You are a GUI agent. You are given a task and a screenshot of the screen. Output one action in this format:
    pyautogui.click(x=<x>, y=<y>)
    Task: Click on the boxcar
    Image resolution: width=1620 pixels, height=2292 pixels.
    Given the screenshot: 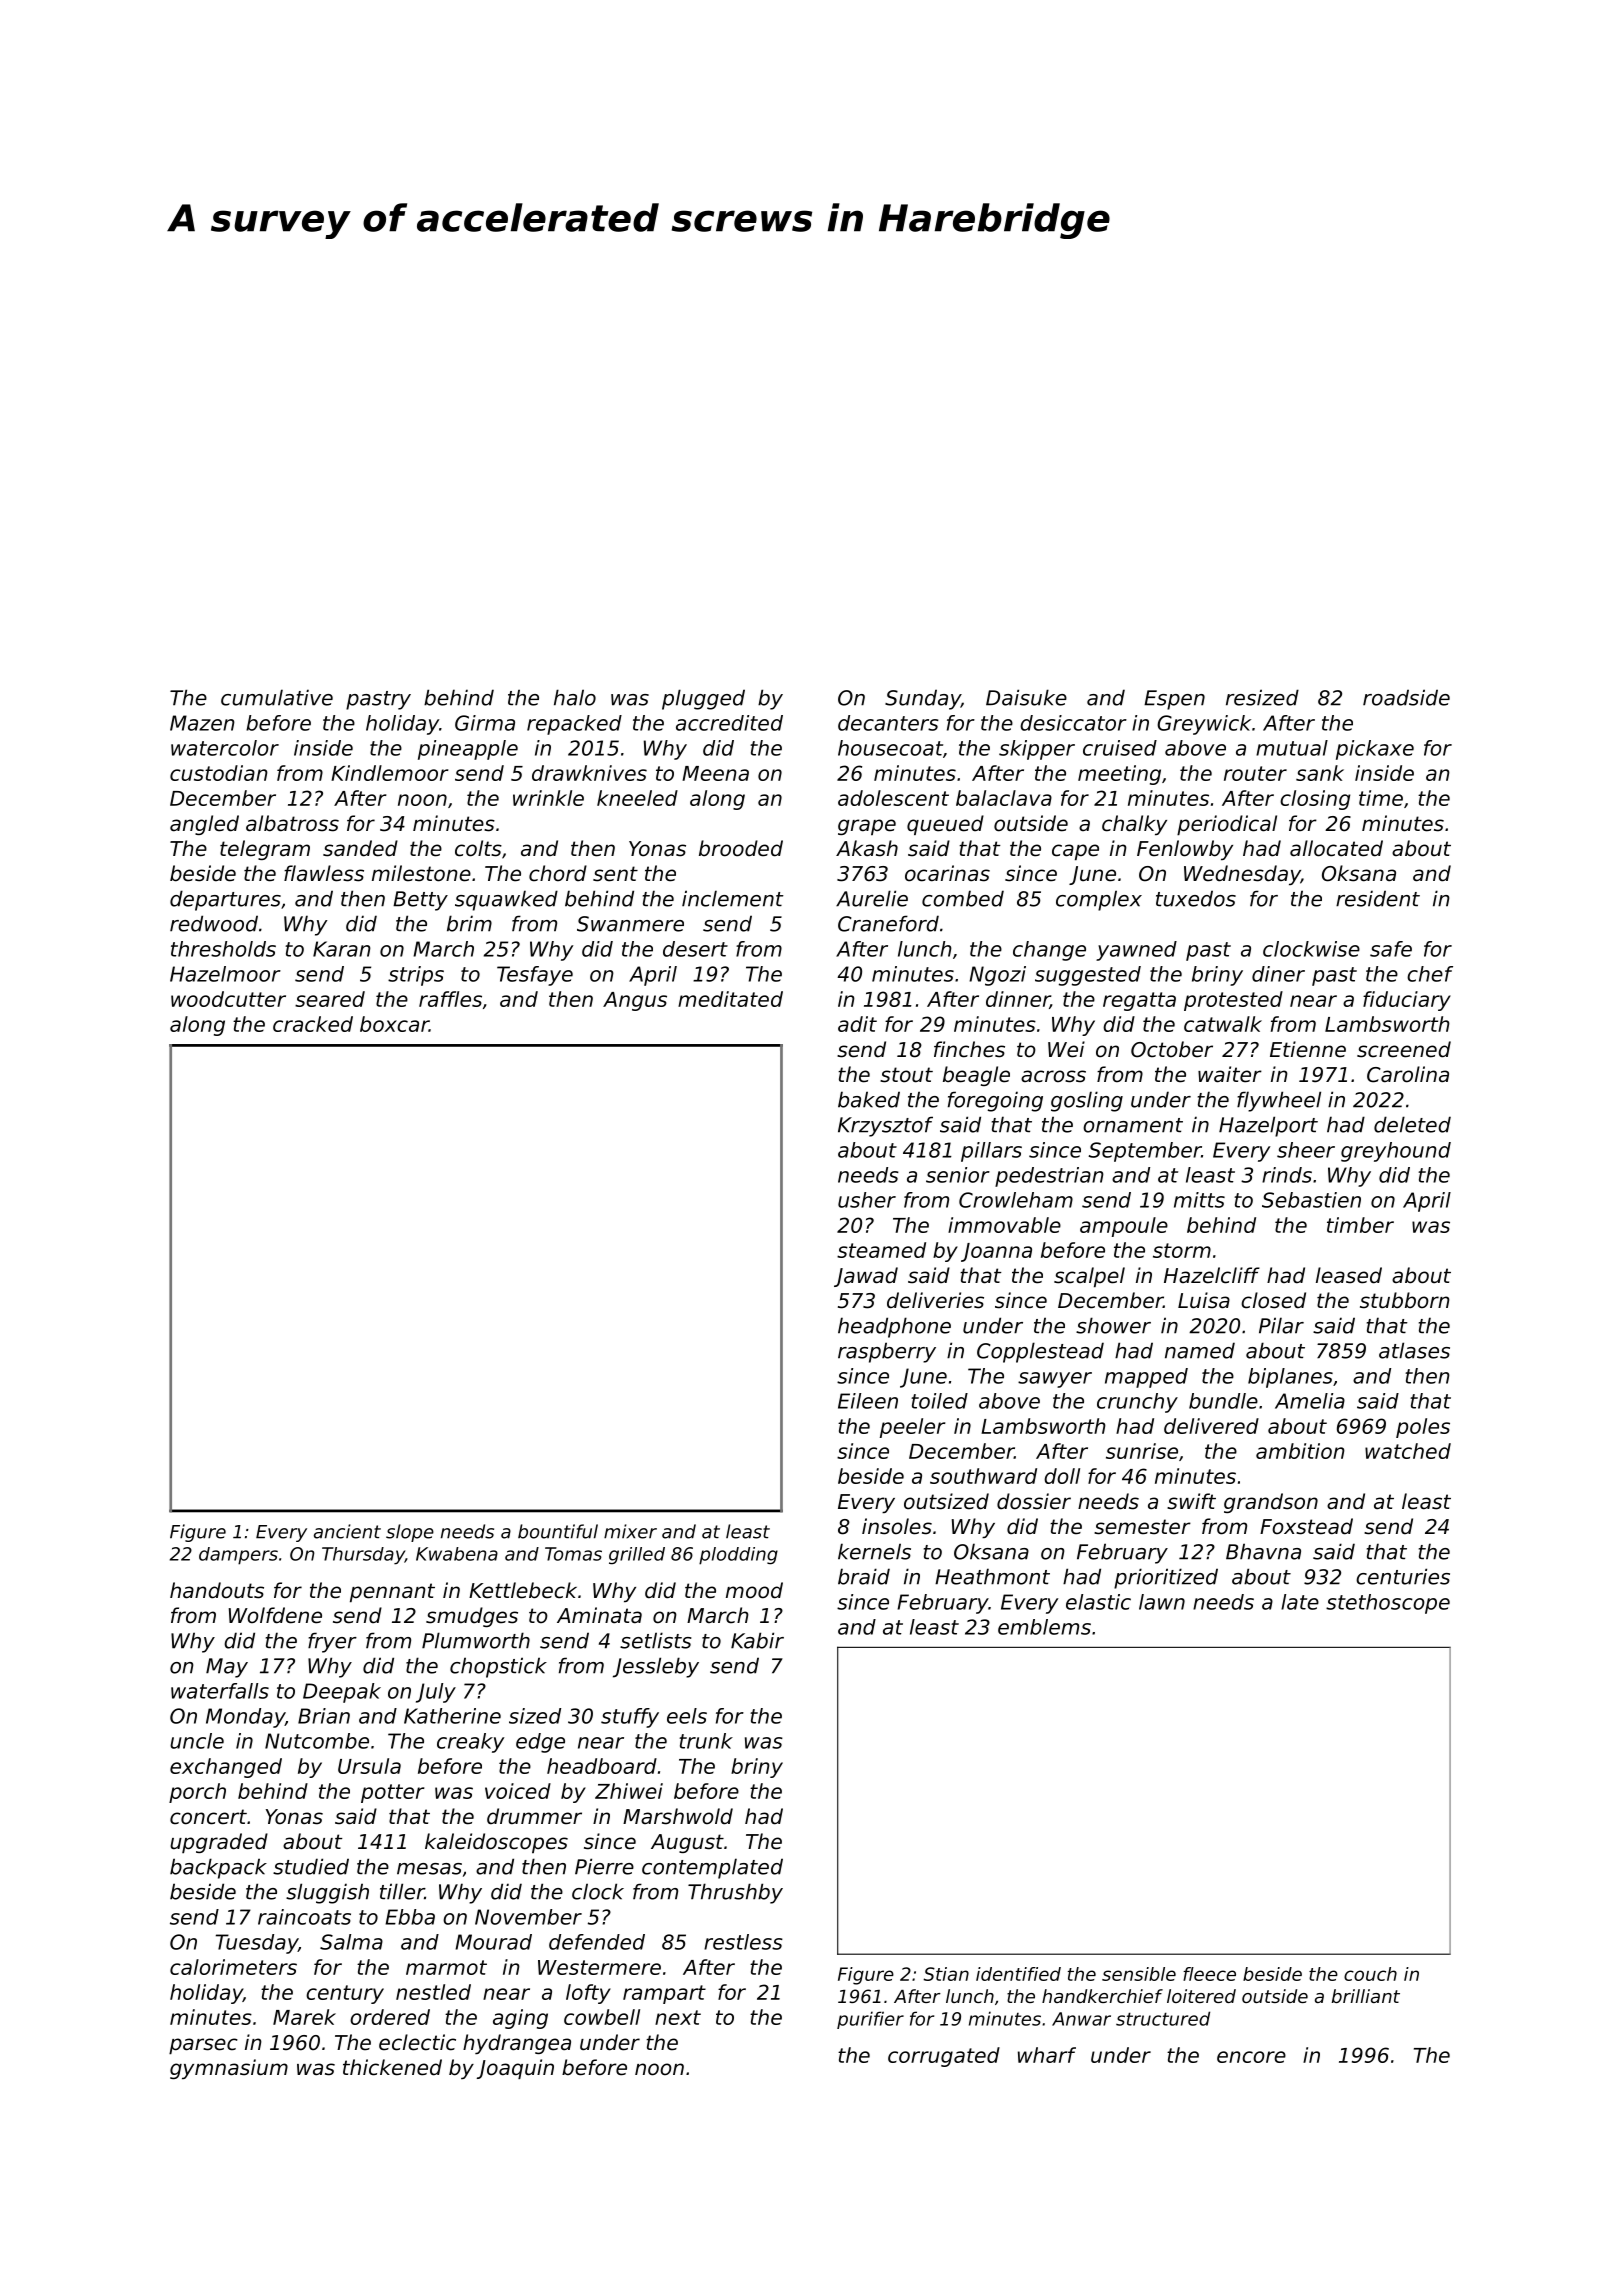 What is the action you would take?
    pyautogui.click(x=394, y=1024)
